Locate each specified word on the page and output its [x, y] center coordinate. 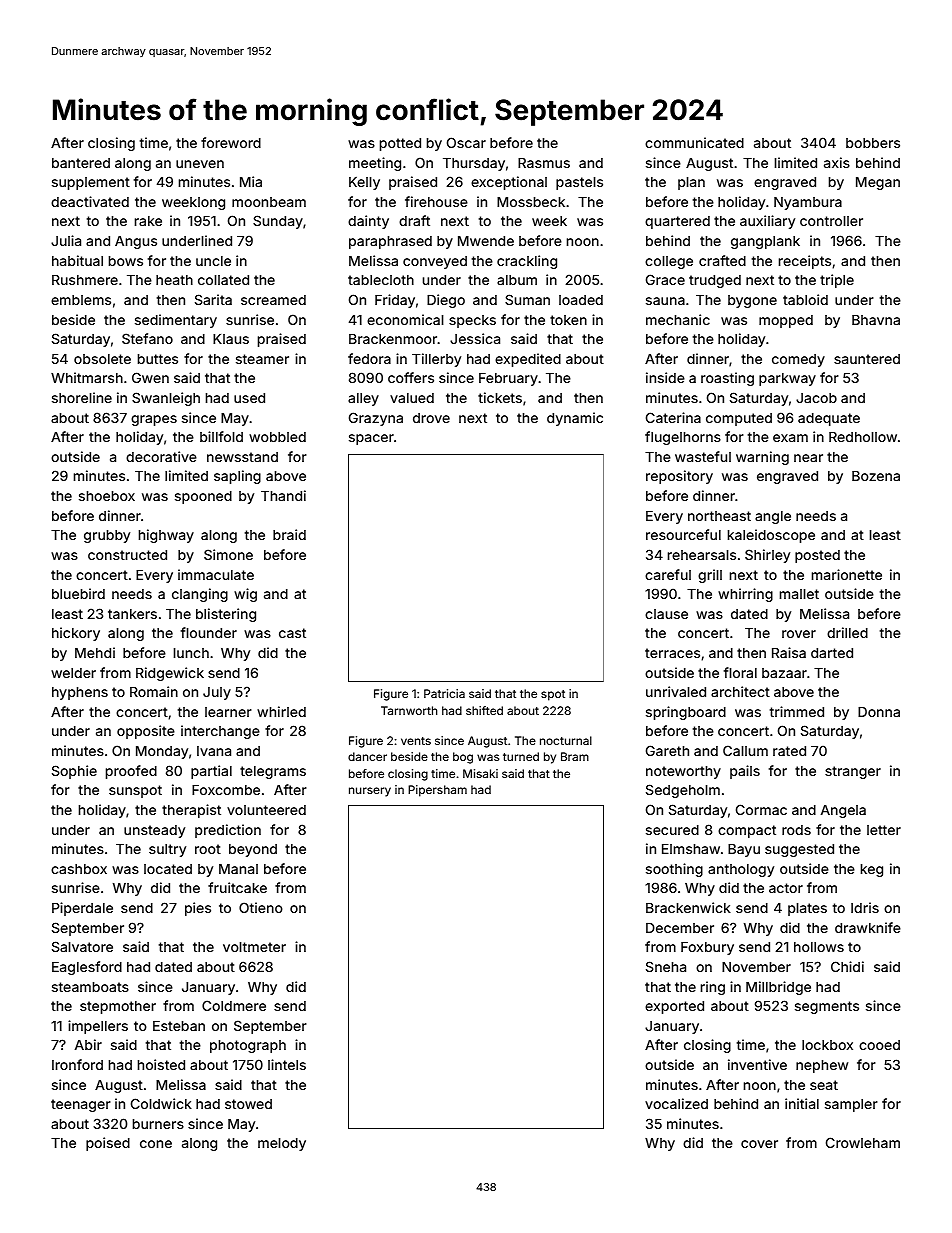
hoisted [161, 1064]
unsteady [154, 831]
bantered [81, 163]
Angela [843, 811]
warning [762, 458]
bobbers [873, 143]
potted [400, 144]
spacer [371, 439]
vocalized [676, 1103]
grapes [154, 420]
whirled [281, 711]
